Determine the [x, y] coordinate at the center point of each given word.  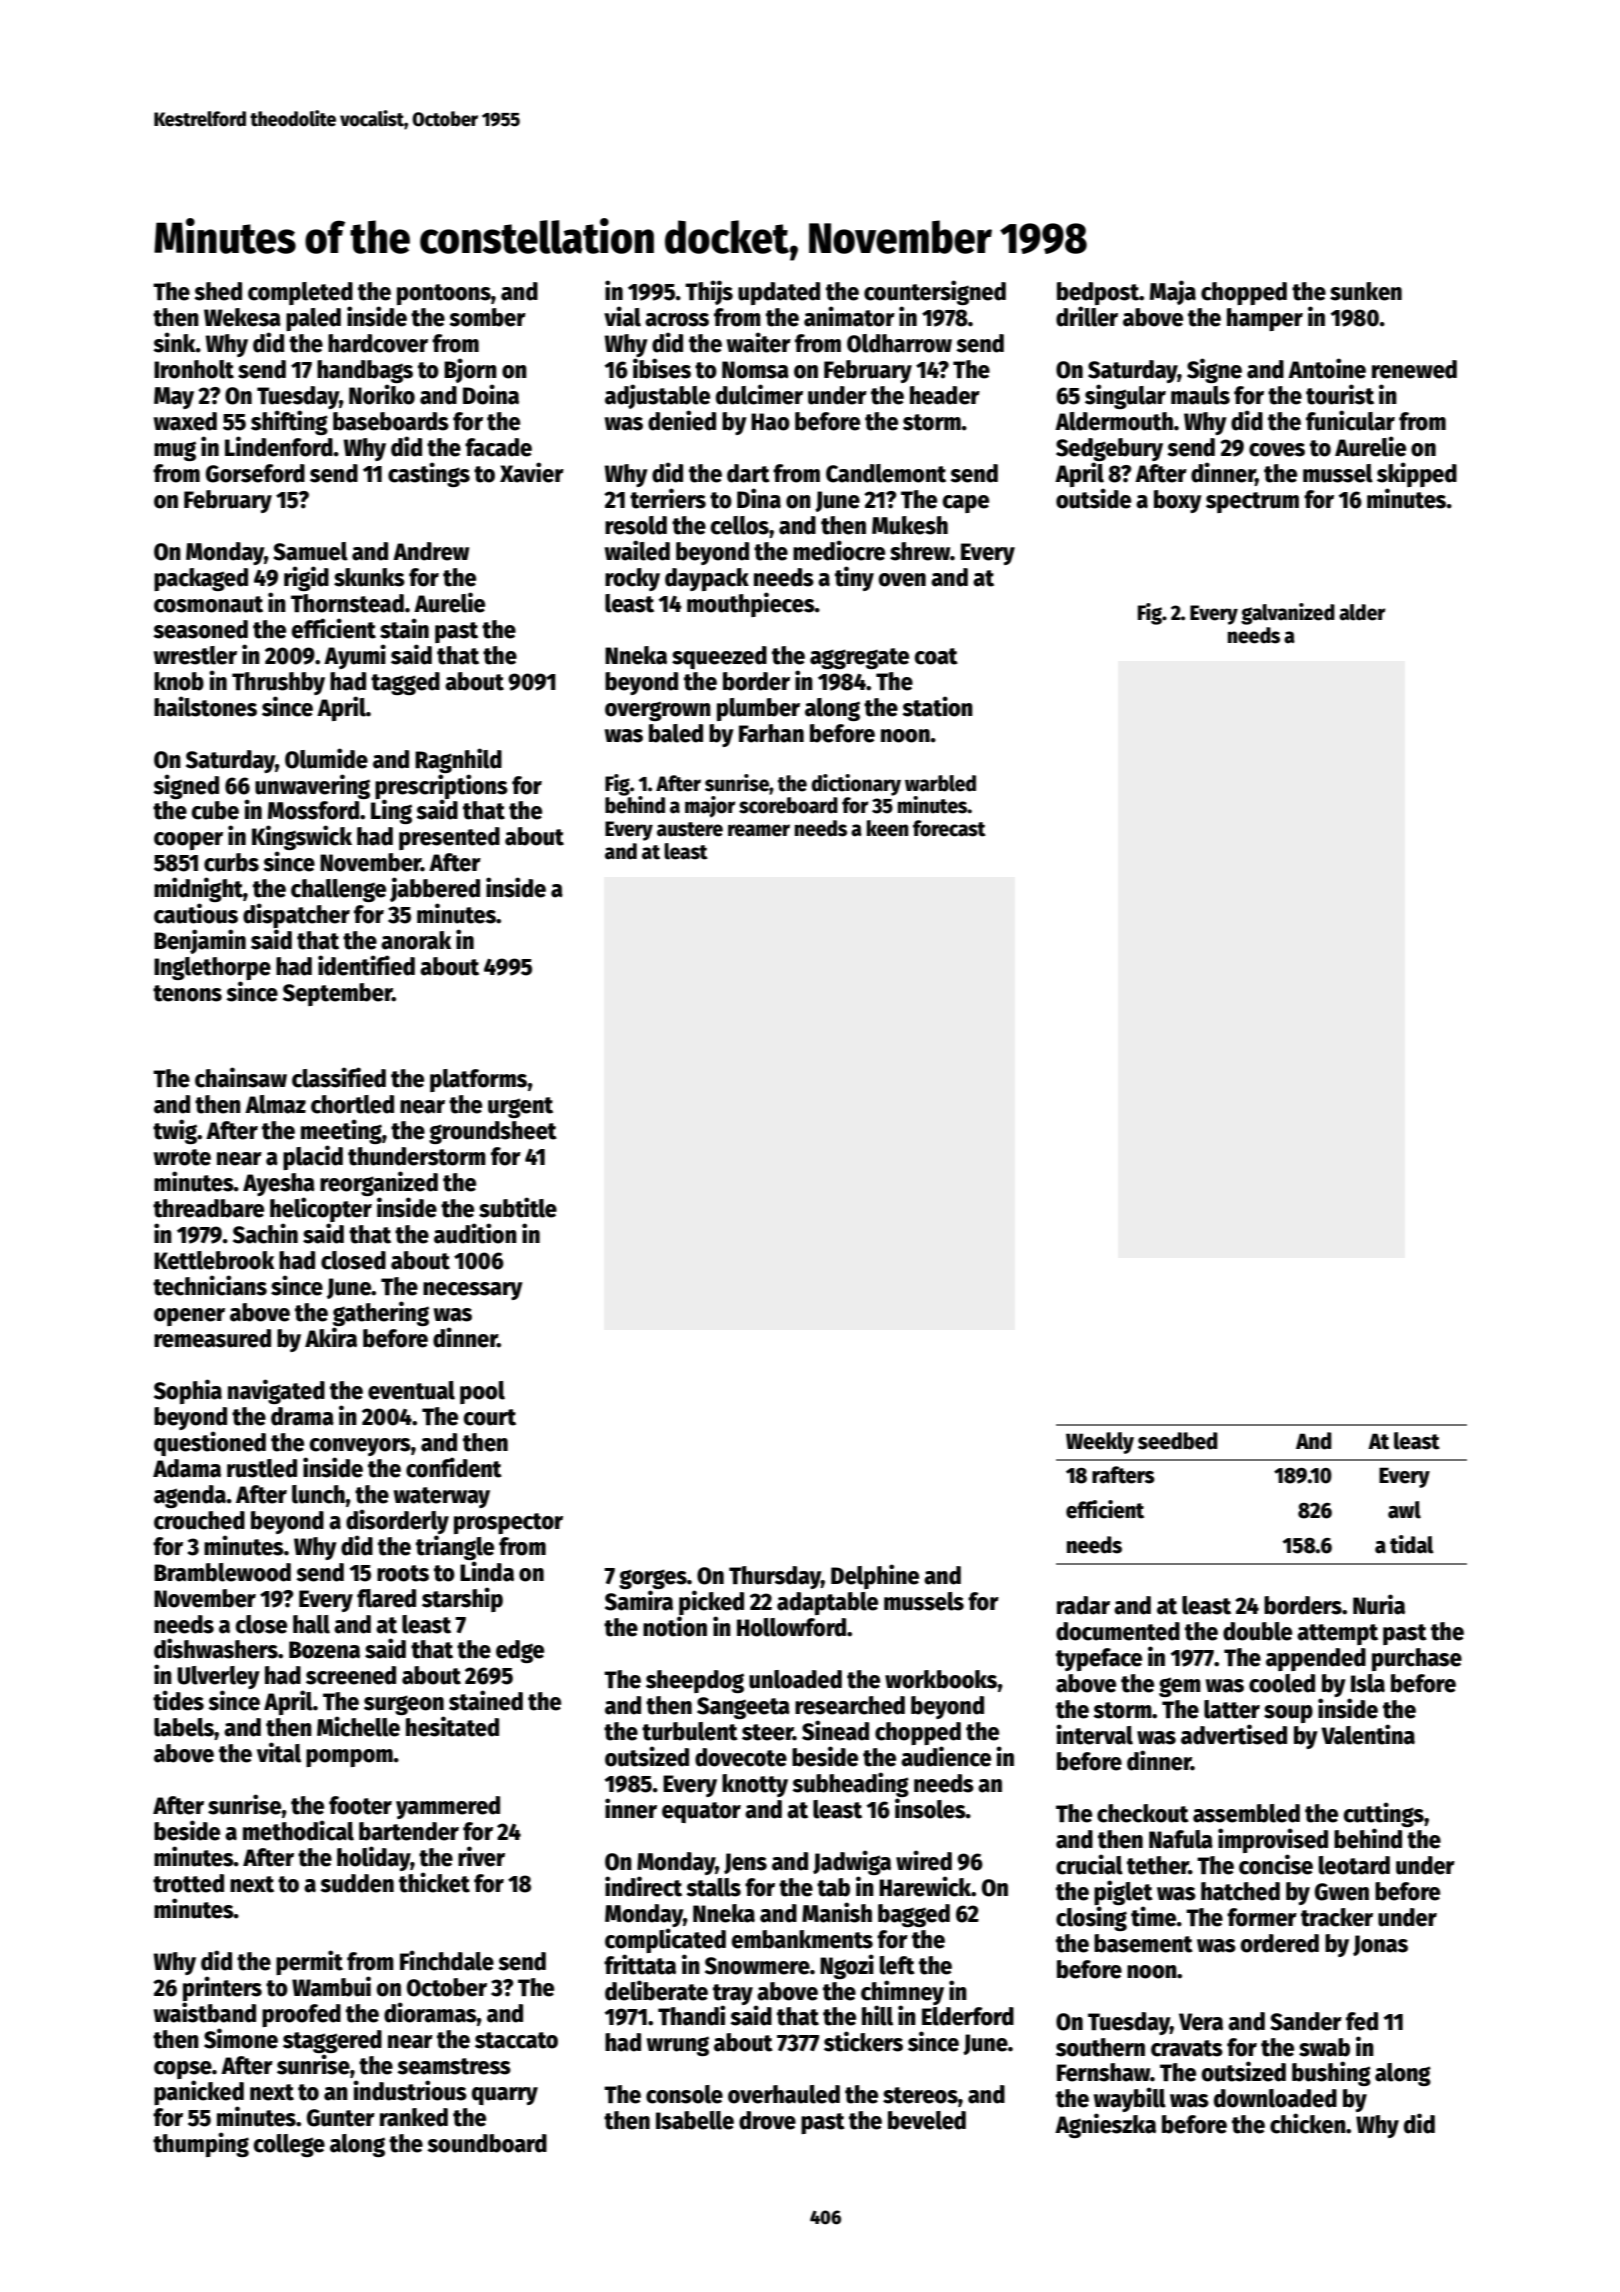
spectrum [1252, 502]
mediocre [839, 550]
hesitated [452, 1726]
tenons [187, 993]
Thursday [775, 1577]
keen [887, 828]
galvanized [1288, 614]
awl [1404, 1510]
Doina [491, 394]
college [289, 2145]
